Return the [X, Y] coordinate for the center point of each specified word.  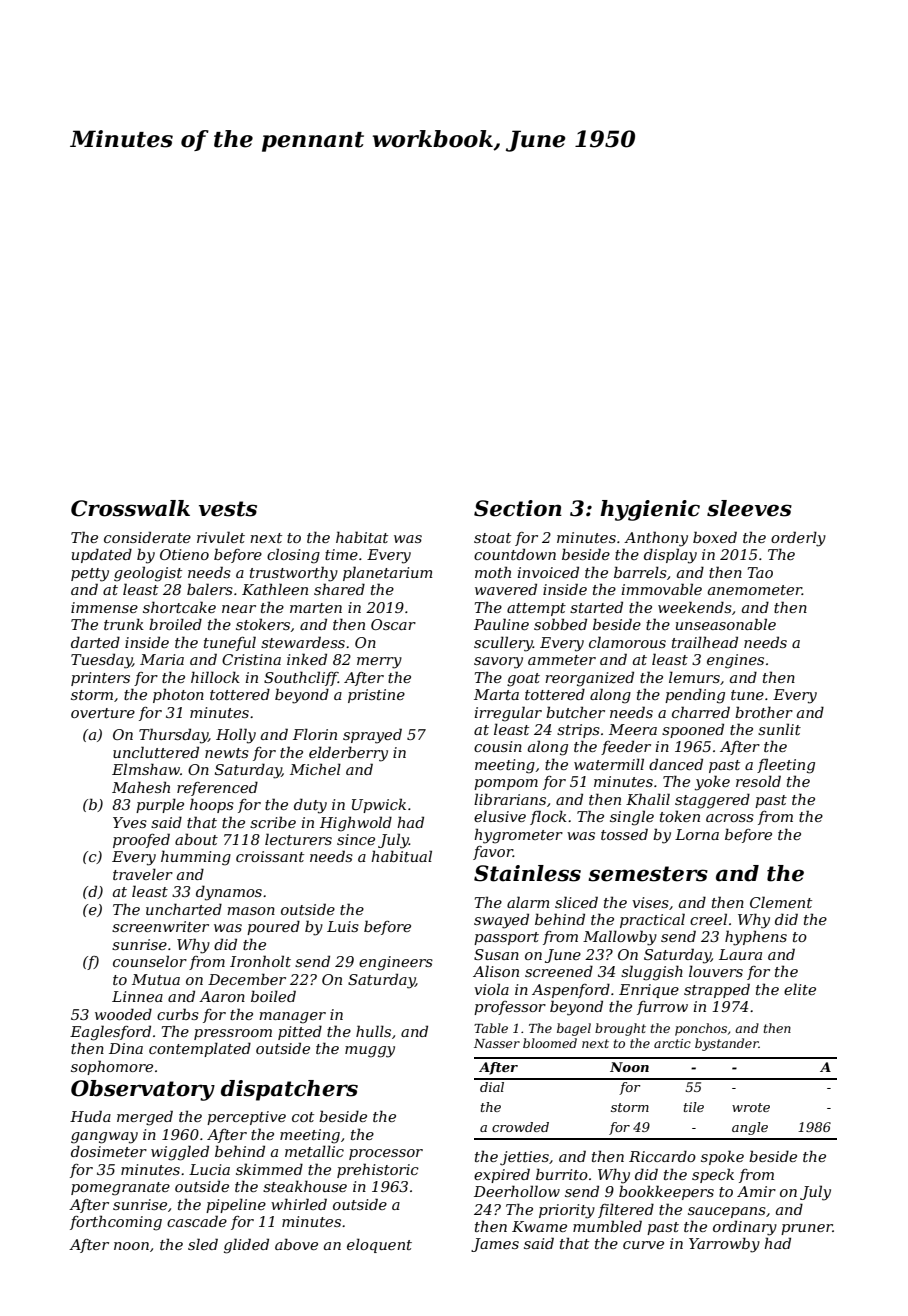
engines [735, 661]
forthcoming [116, 1223]
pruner [807, 1229]
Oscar [393, 624]
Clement [781, 902]
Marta [496, 694]
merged [145, 1118]
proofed [141, 840]
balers [210, 589]
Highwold [356, 824]
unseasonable [726, 624]
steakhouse [305, 1186]
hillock [215, 677]
